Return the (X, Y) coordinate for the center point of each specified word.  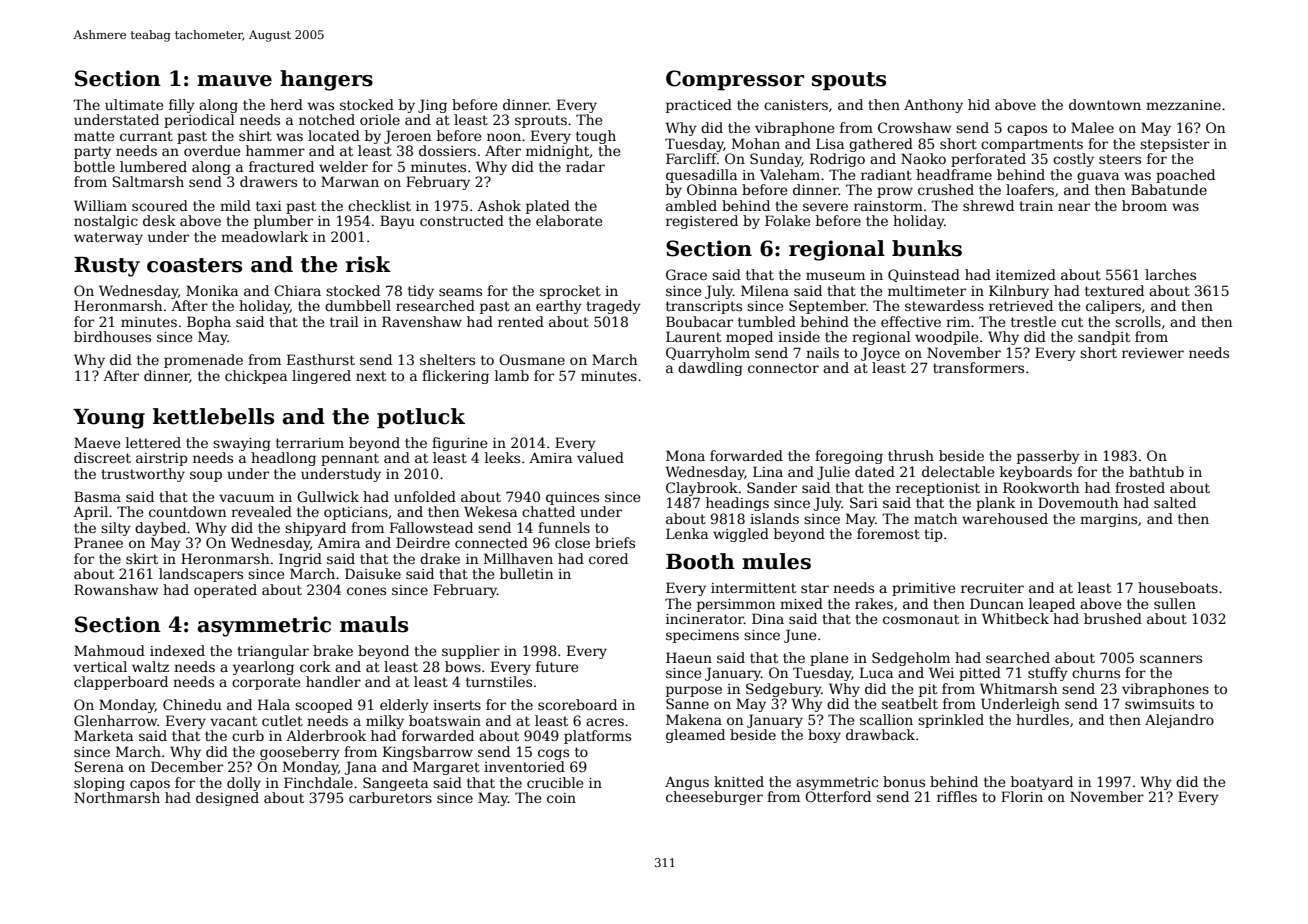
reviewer (1153, 353)
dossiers (447, 150)
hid (979, 104)
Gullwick (328, 496)
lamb (512, 375)
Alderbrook (326, 735)
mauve (234, 81)
